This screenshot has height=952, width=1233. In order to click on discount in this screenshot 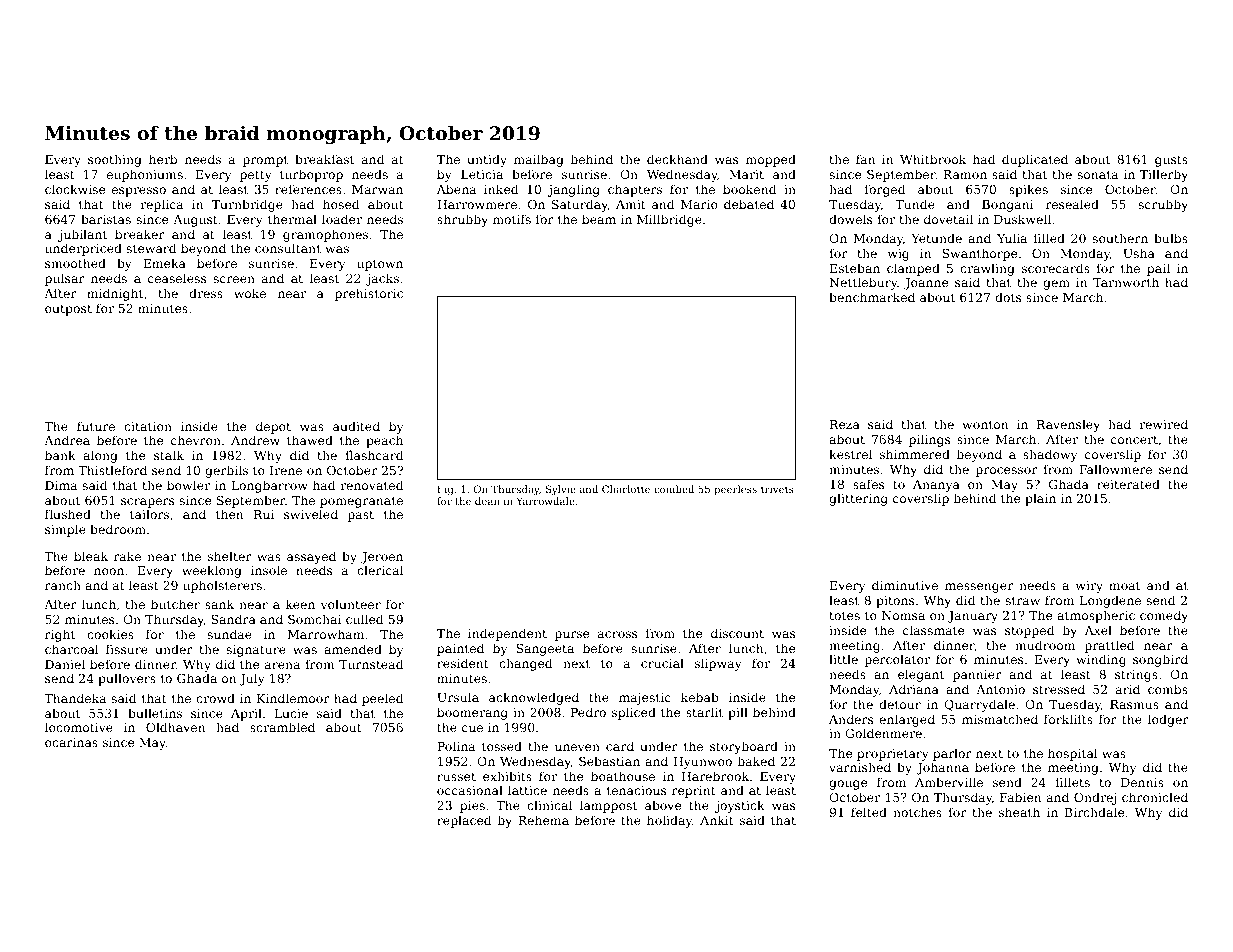, I will do `click(737, 633)`.
